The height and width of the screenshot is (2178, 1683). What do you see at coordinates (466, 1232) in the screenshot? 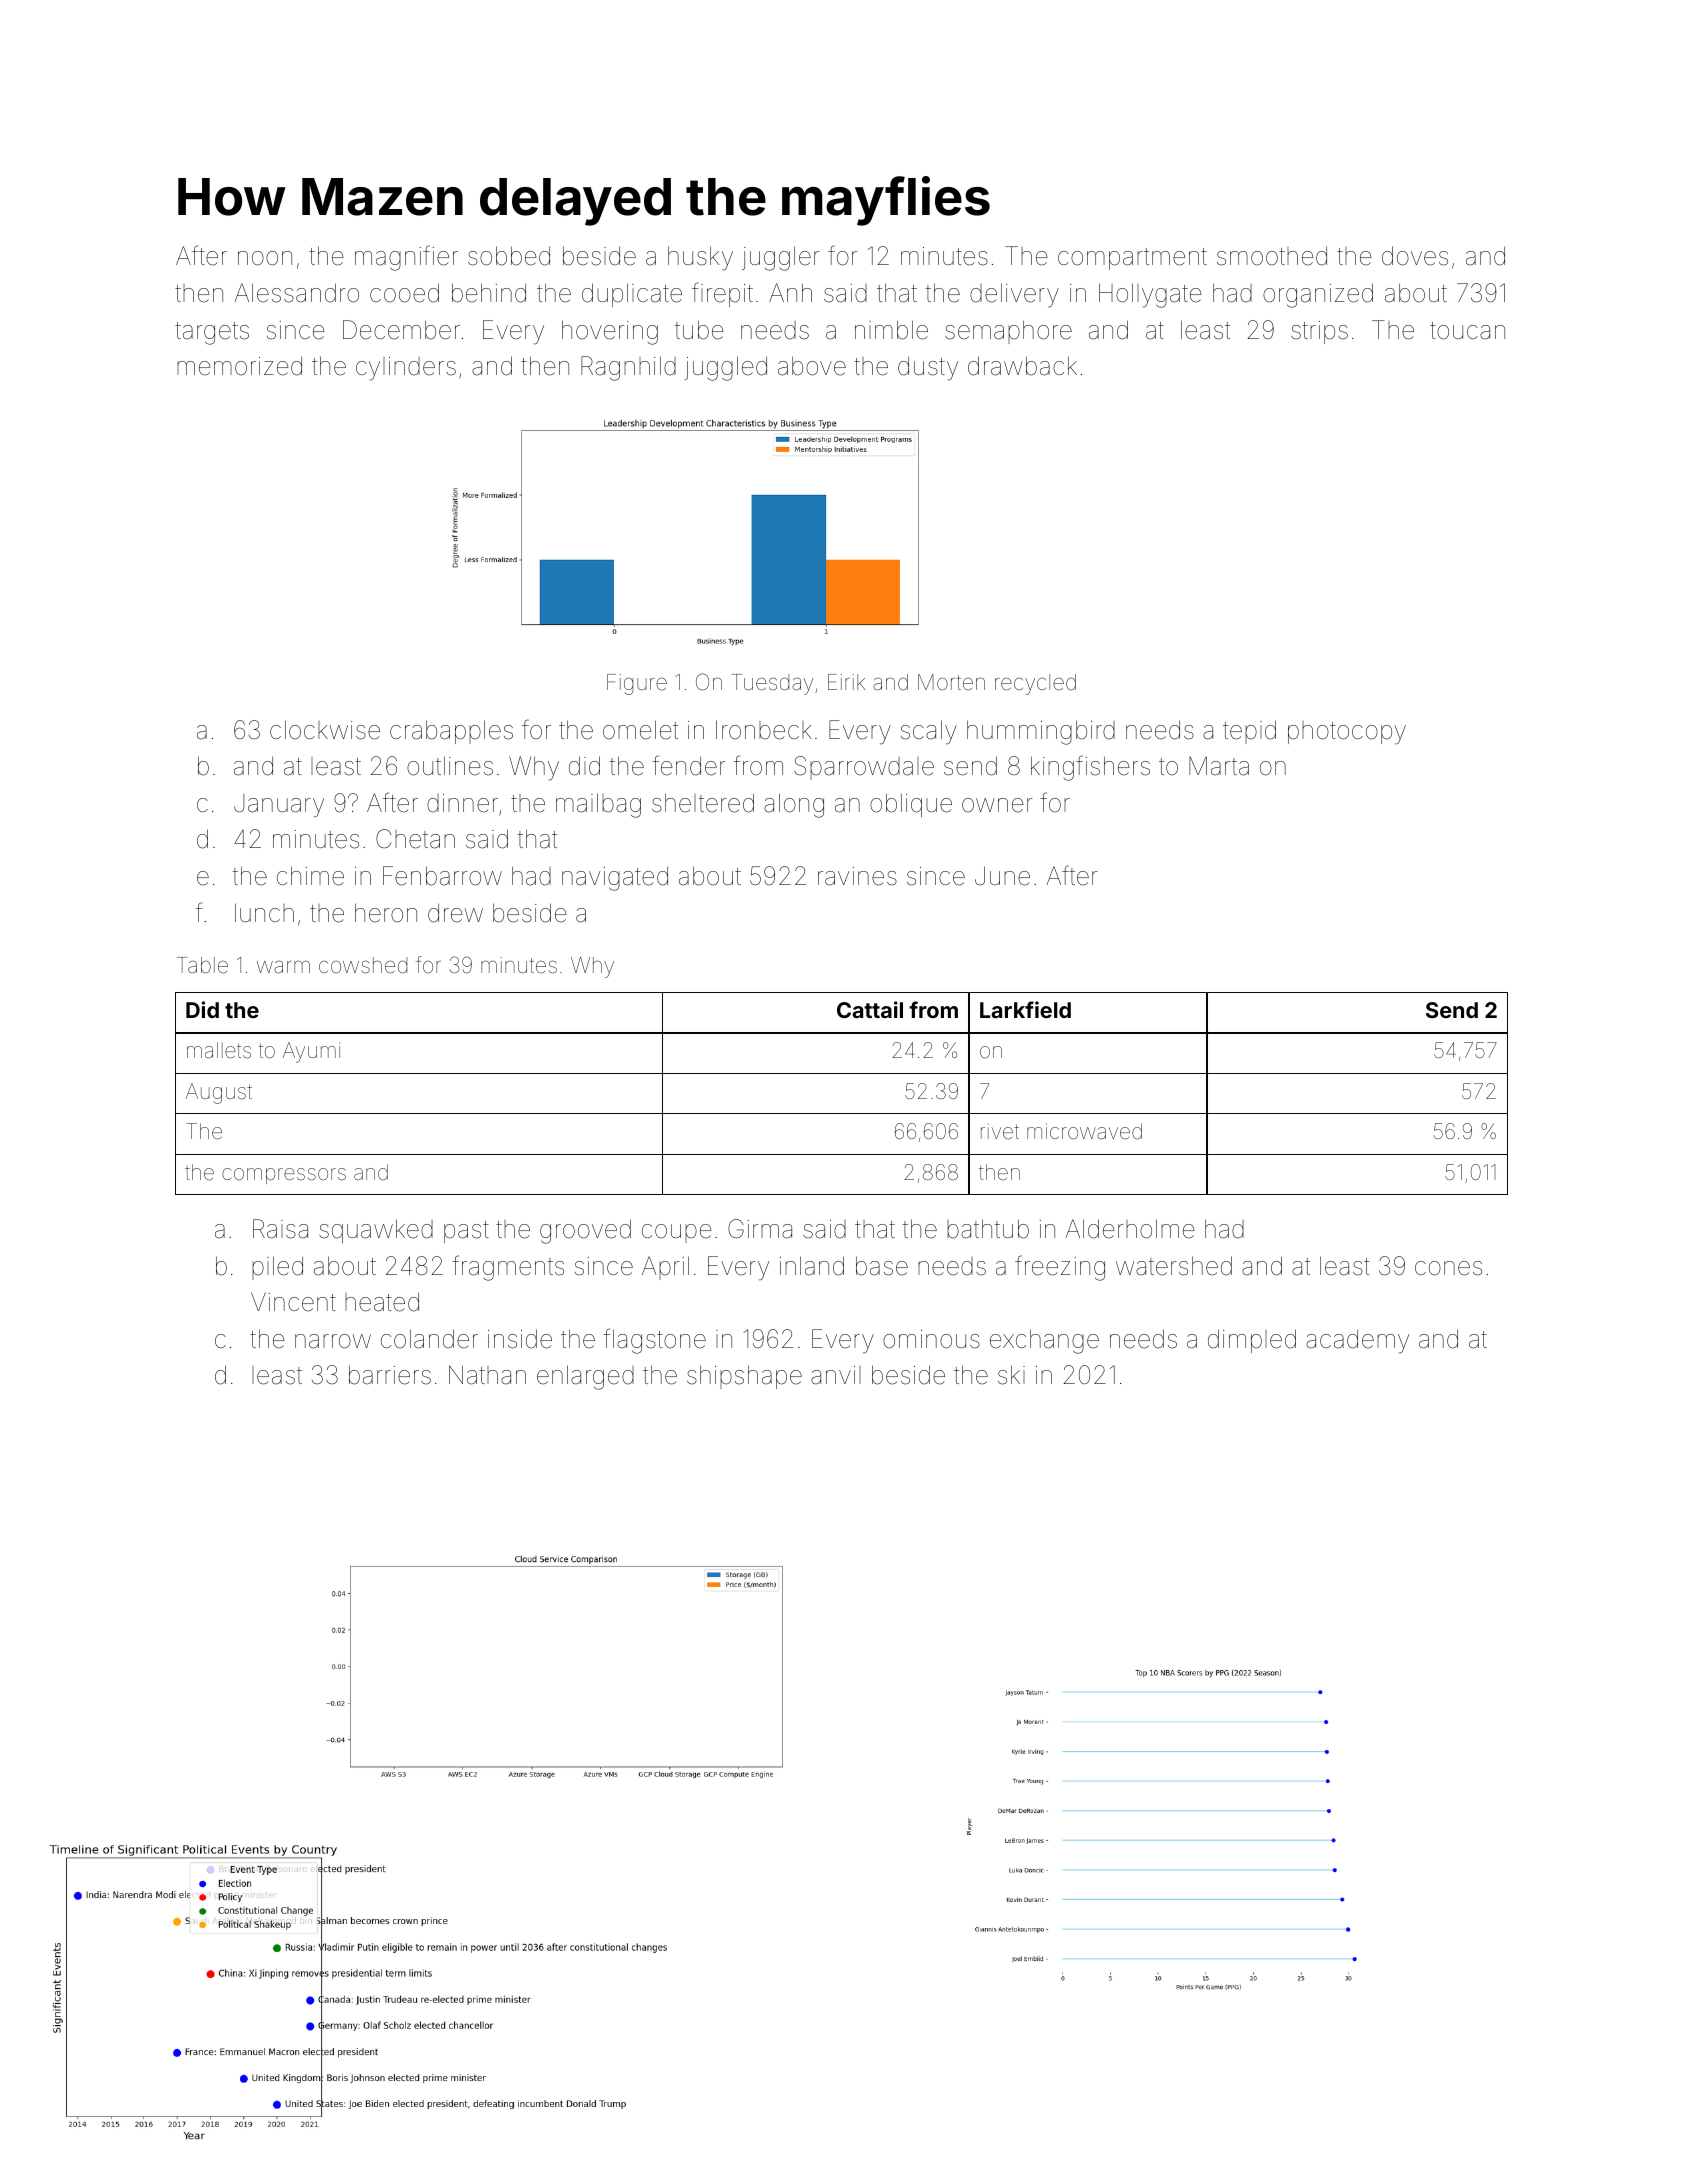
I see `past` at bounding box center [466, 1232].
